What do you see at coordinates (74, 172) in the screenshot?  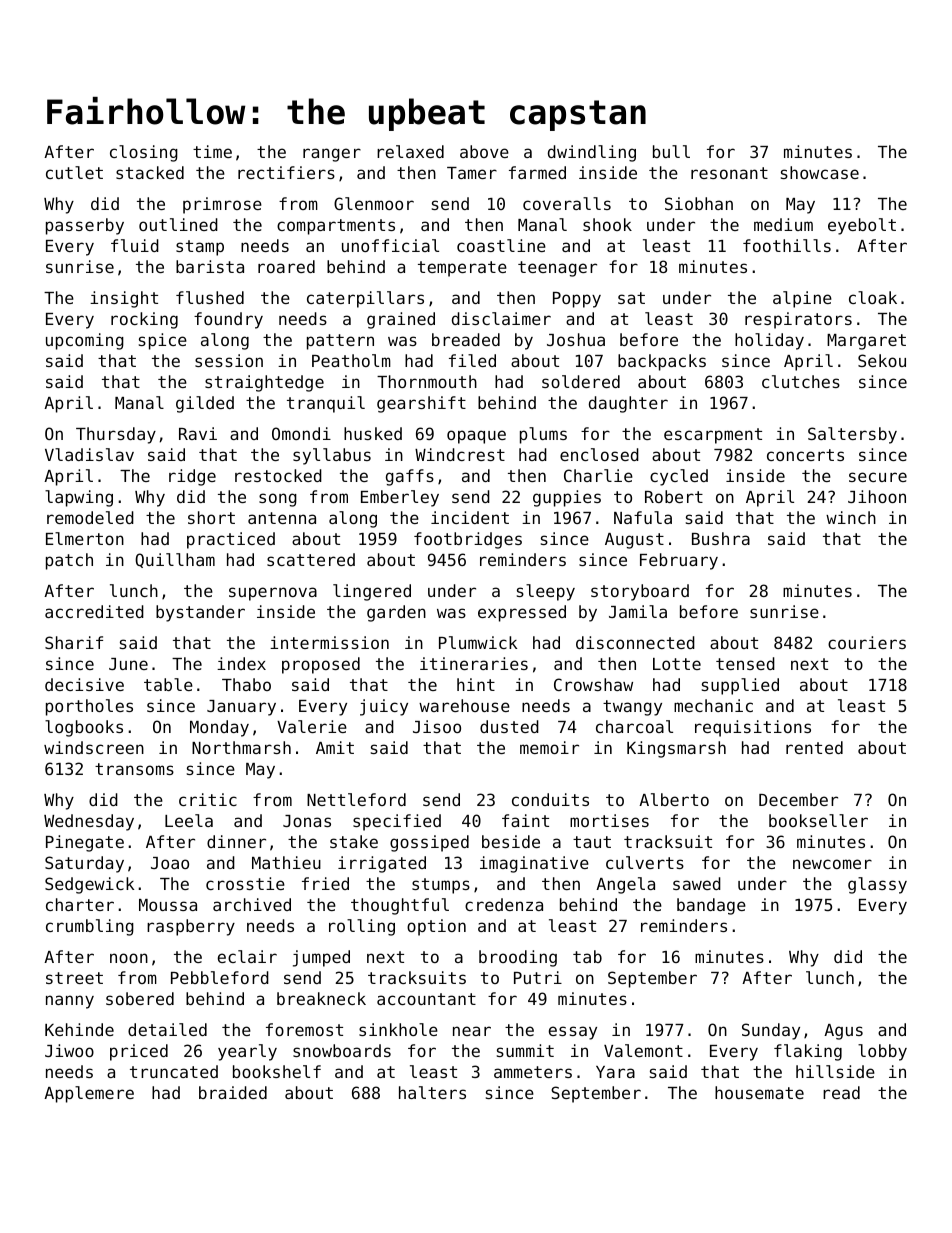 I see `cutlet` at bounding box center [74, 172].
